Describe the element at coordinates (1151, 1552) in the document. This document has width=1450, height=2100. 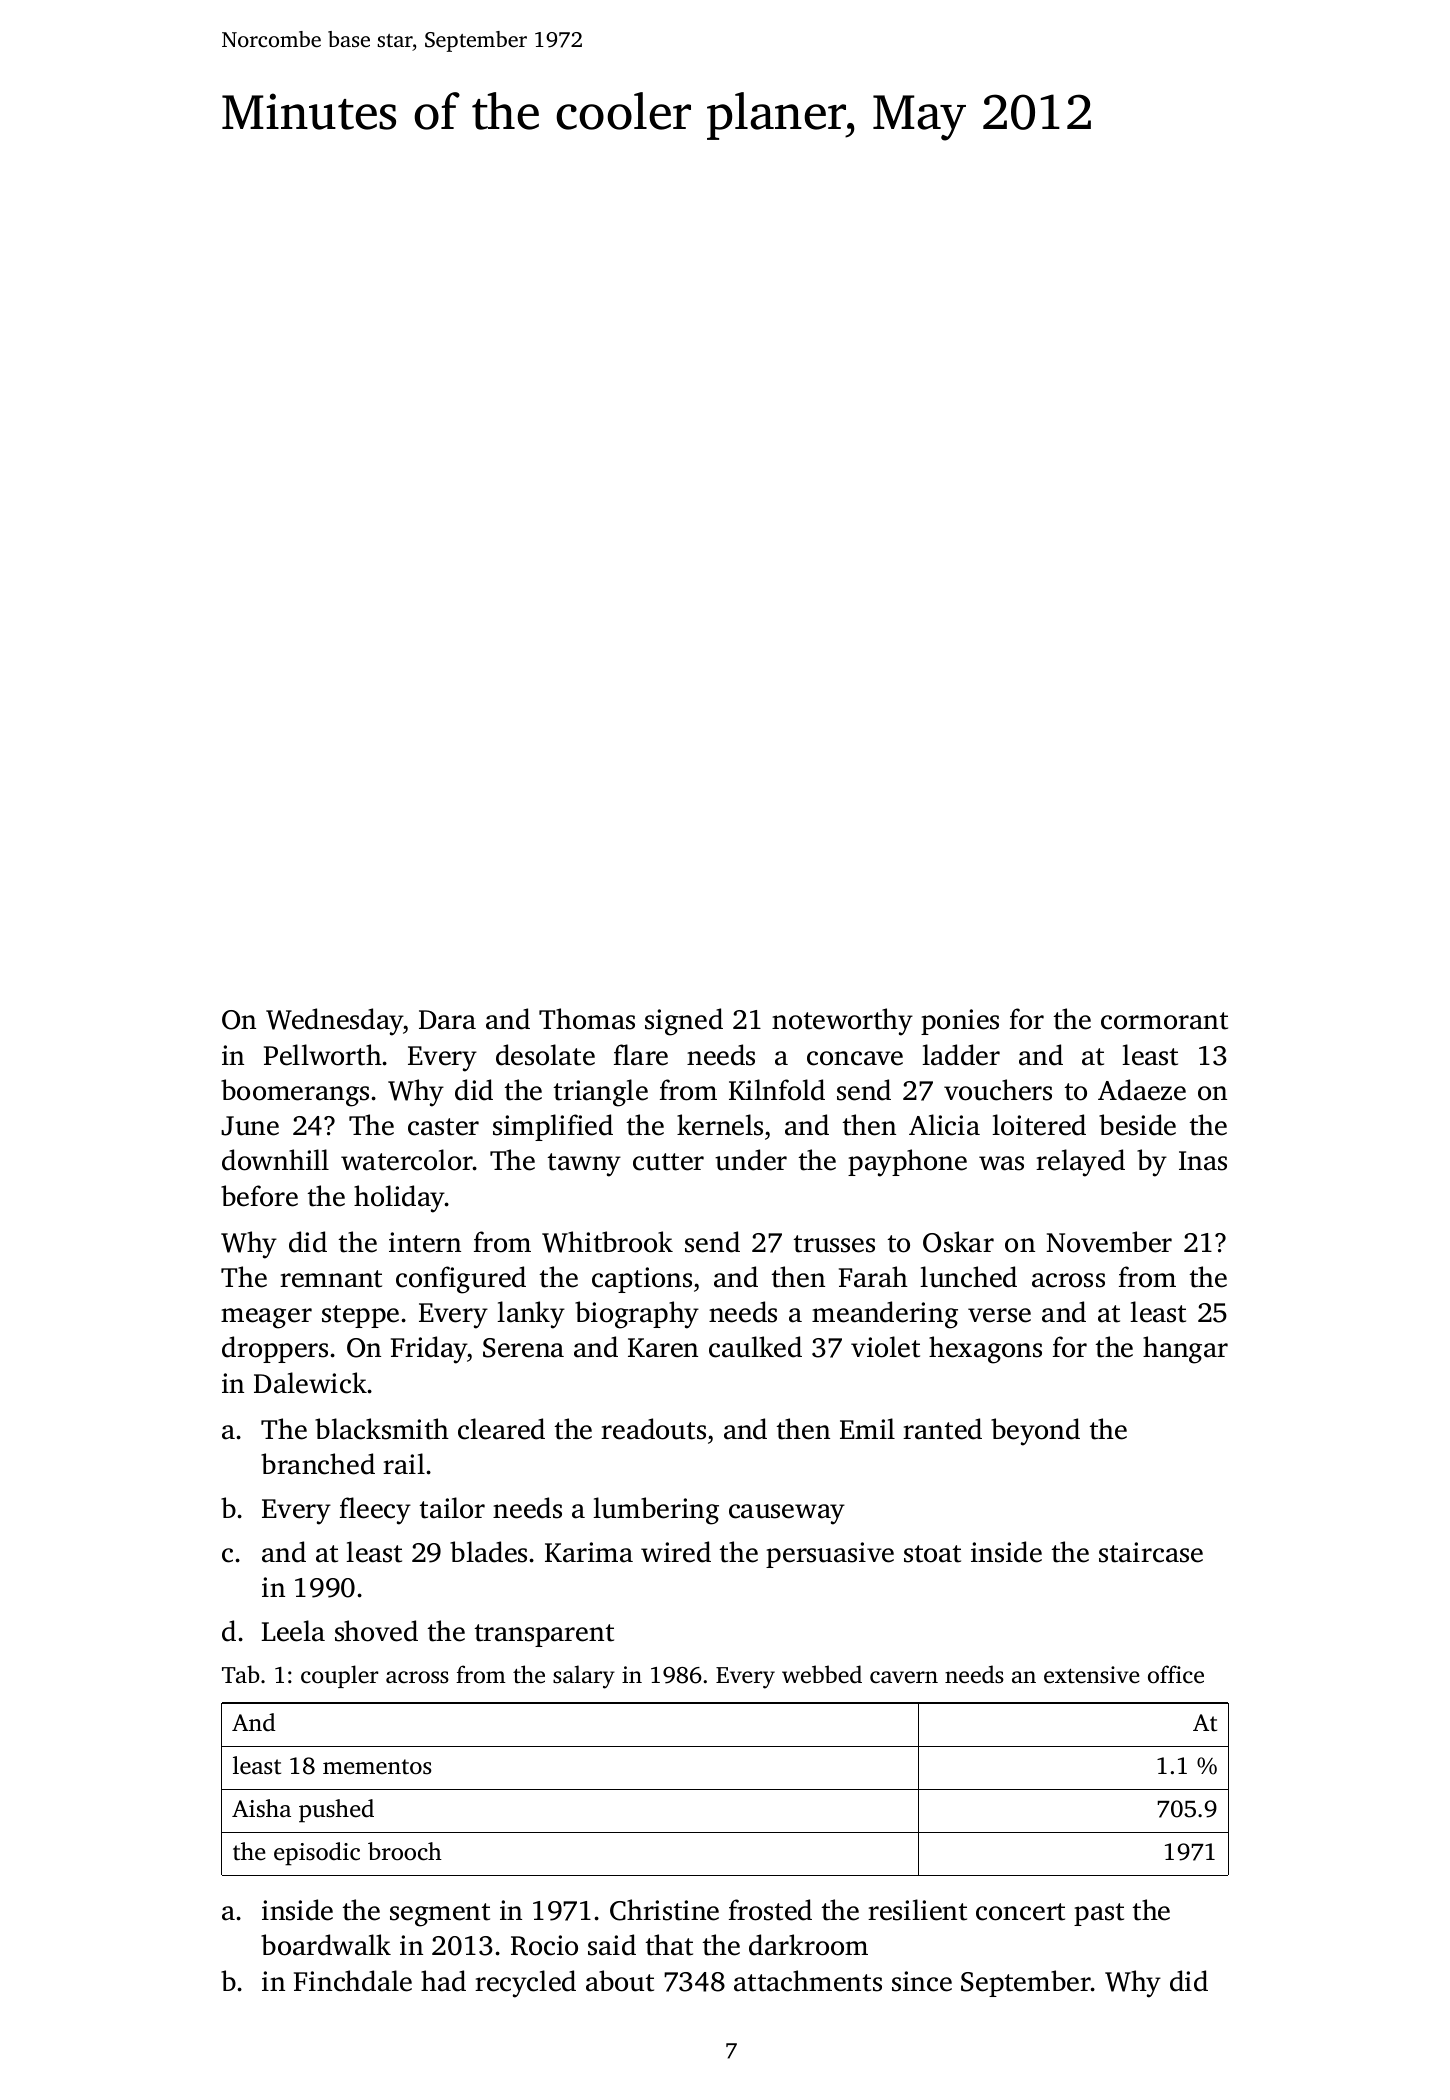
I see `staircase` at that location.
